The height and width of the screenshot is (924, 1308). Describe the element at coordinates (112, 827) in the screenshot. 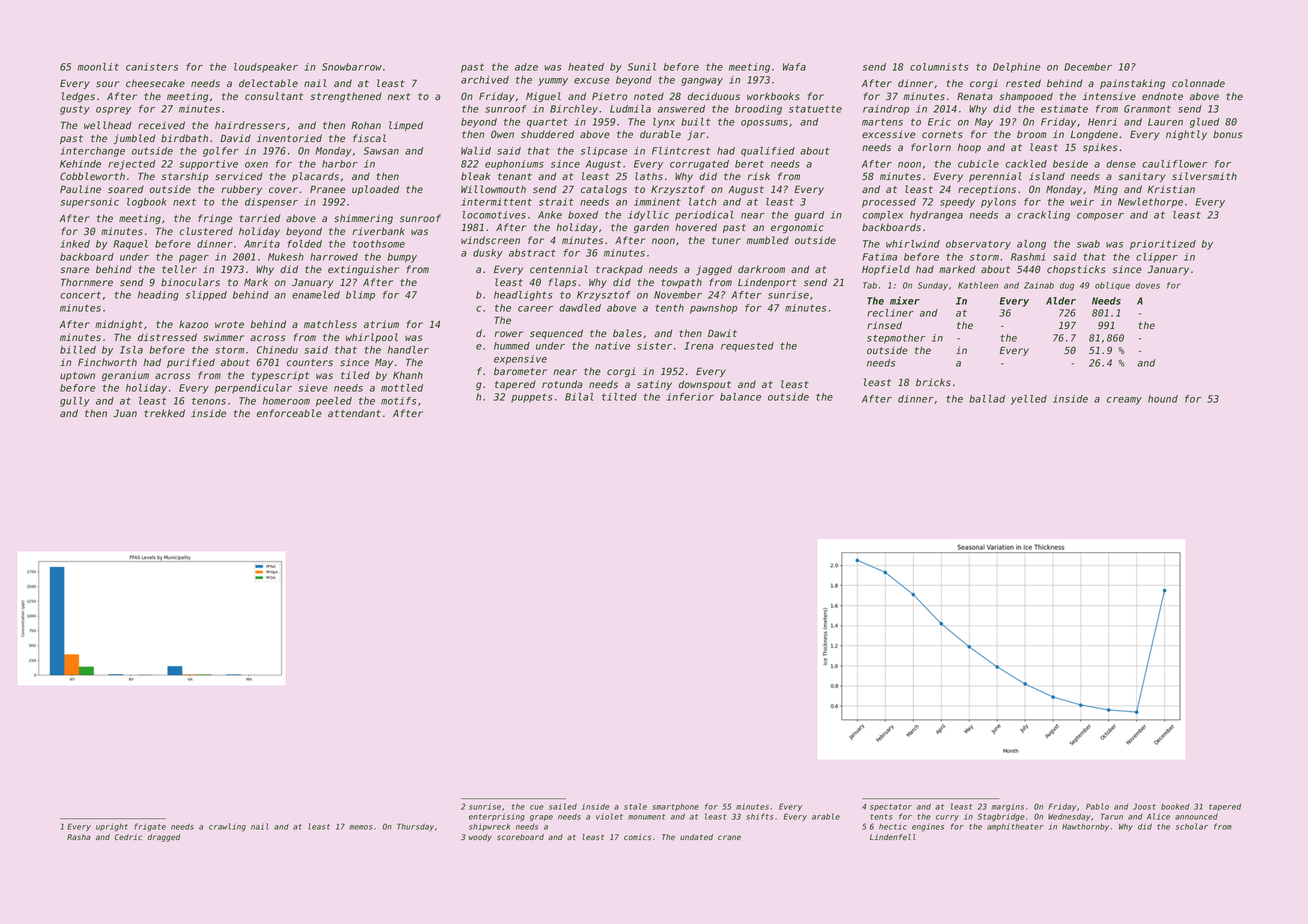

I see `upright` at that location.
